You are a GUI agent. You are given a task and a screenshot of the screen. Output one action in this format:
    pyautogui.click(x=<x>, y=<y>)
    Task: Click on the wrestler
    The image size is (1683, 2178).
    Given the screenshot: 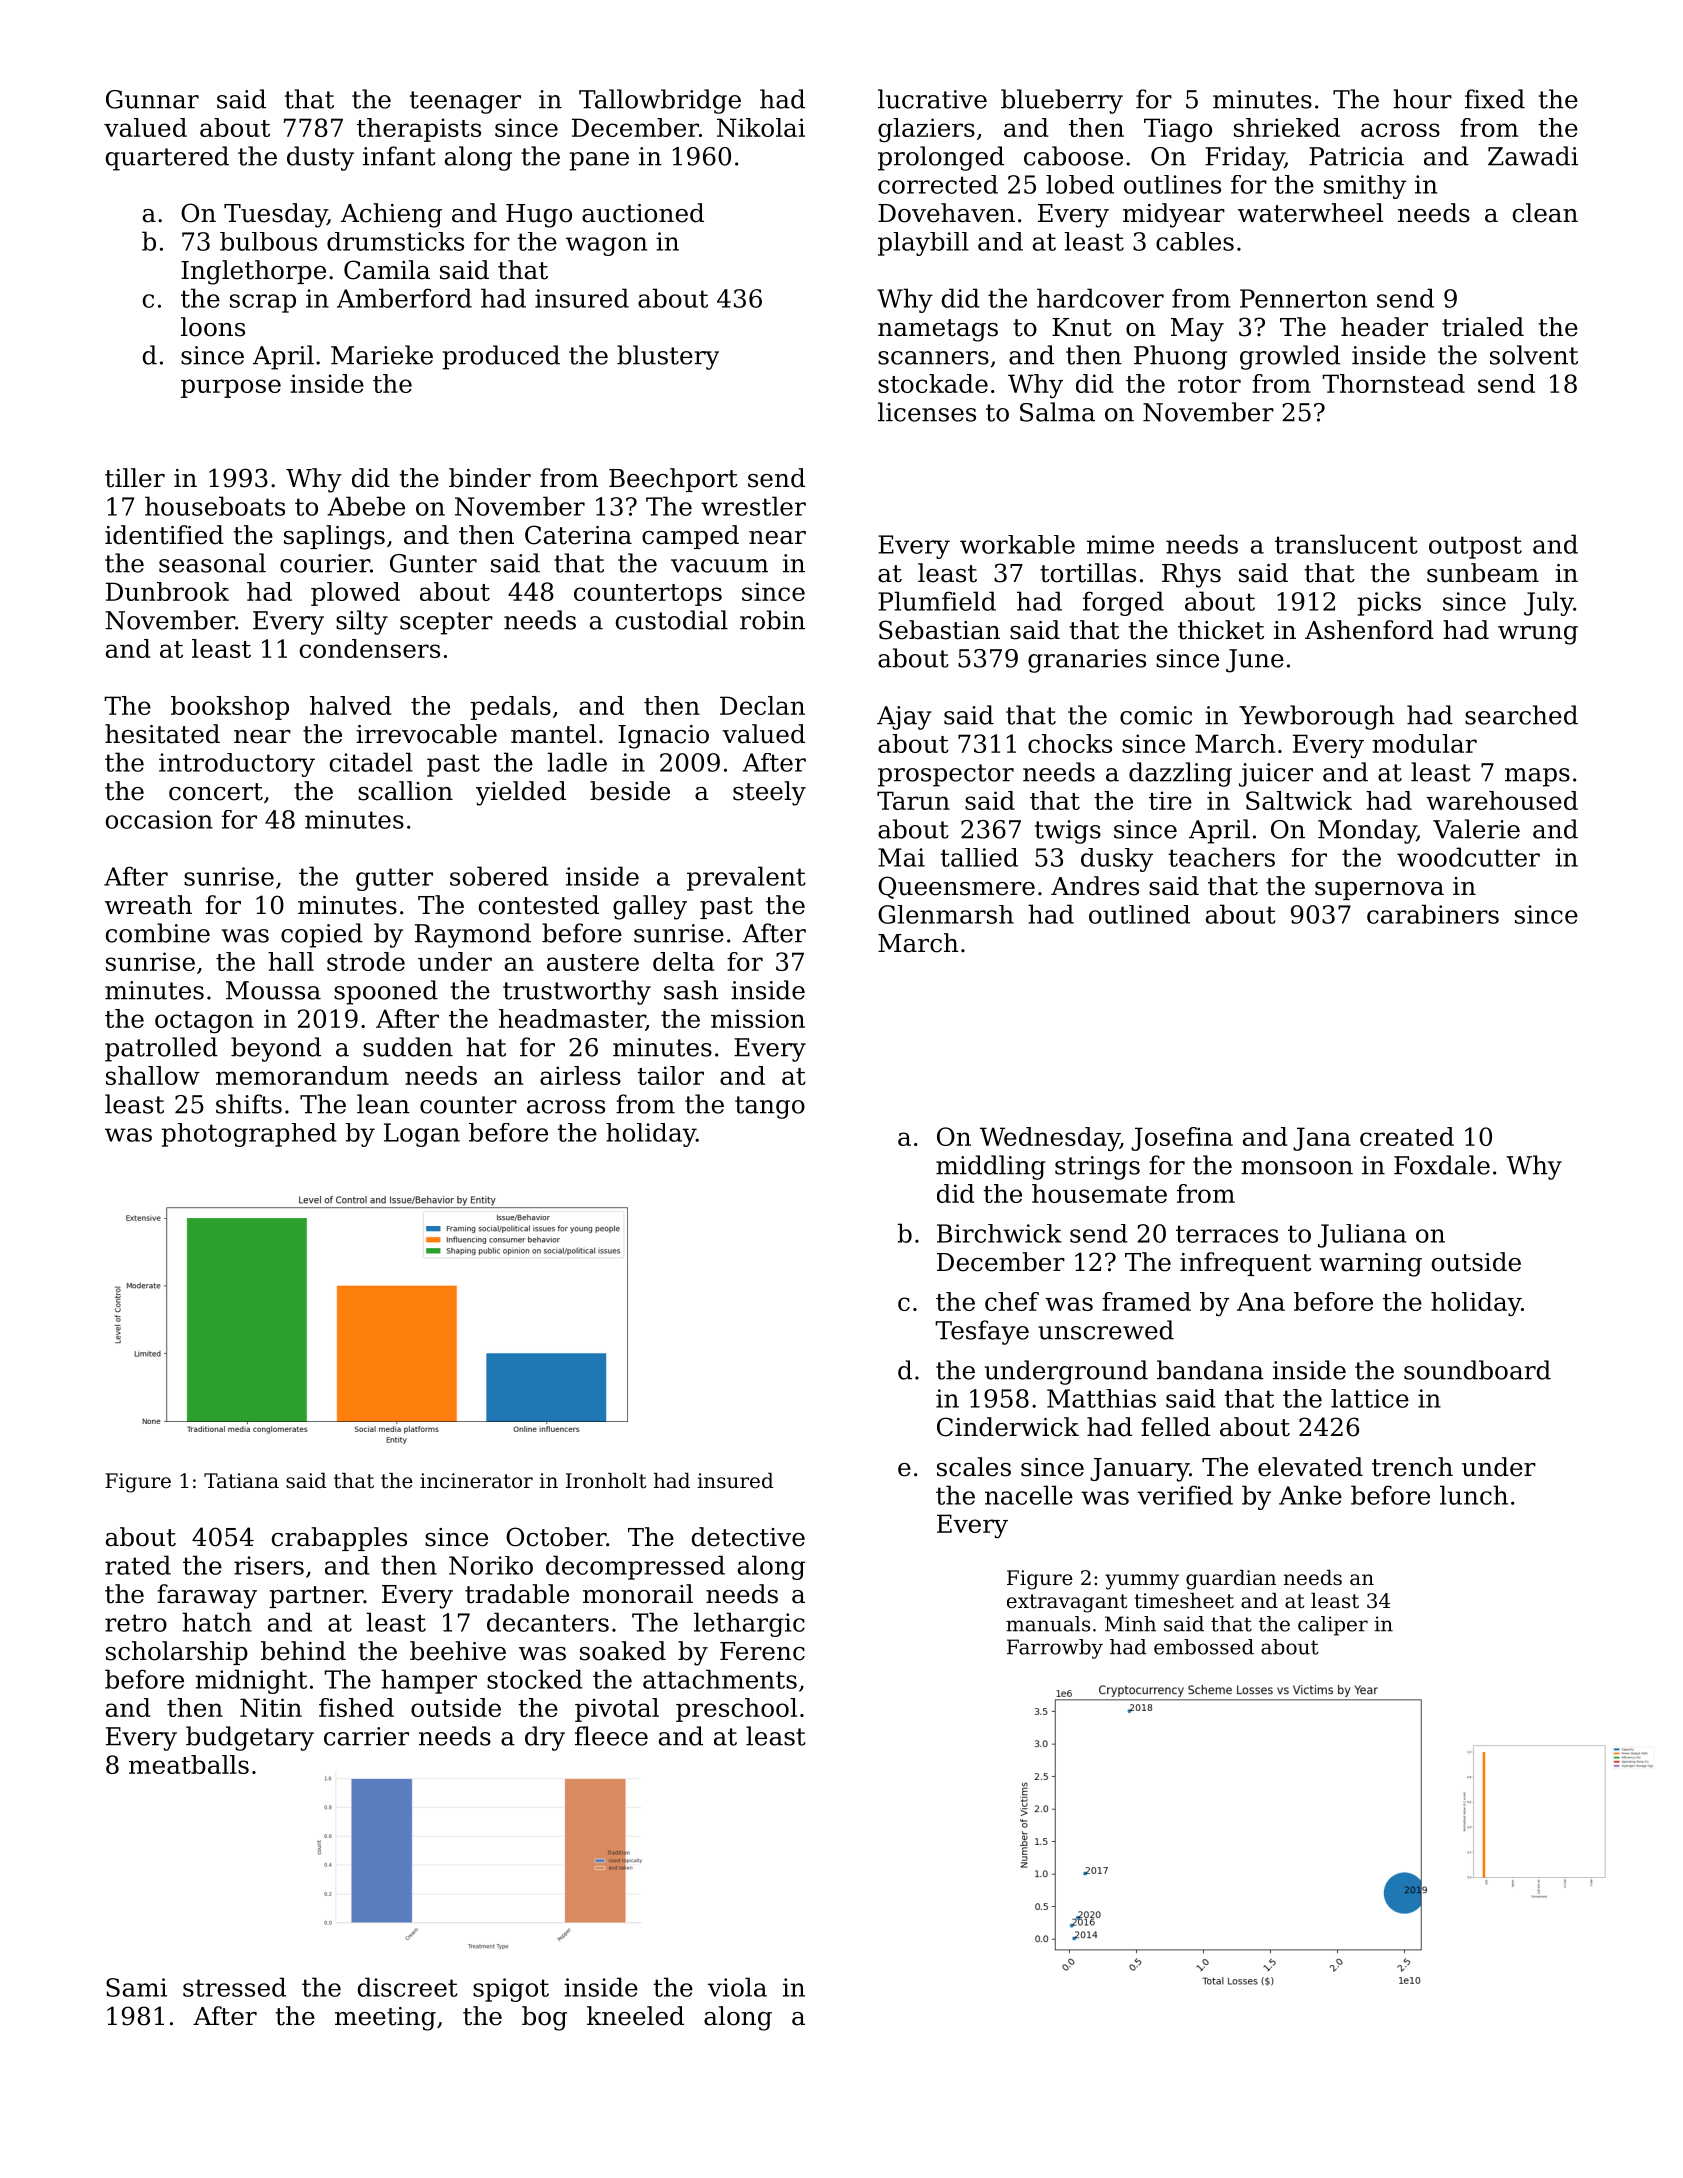 What is the action you would take?
    pyautogui.click(x=753, y=506)
